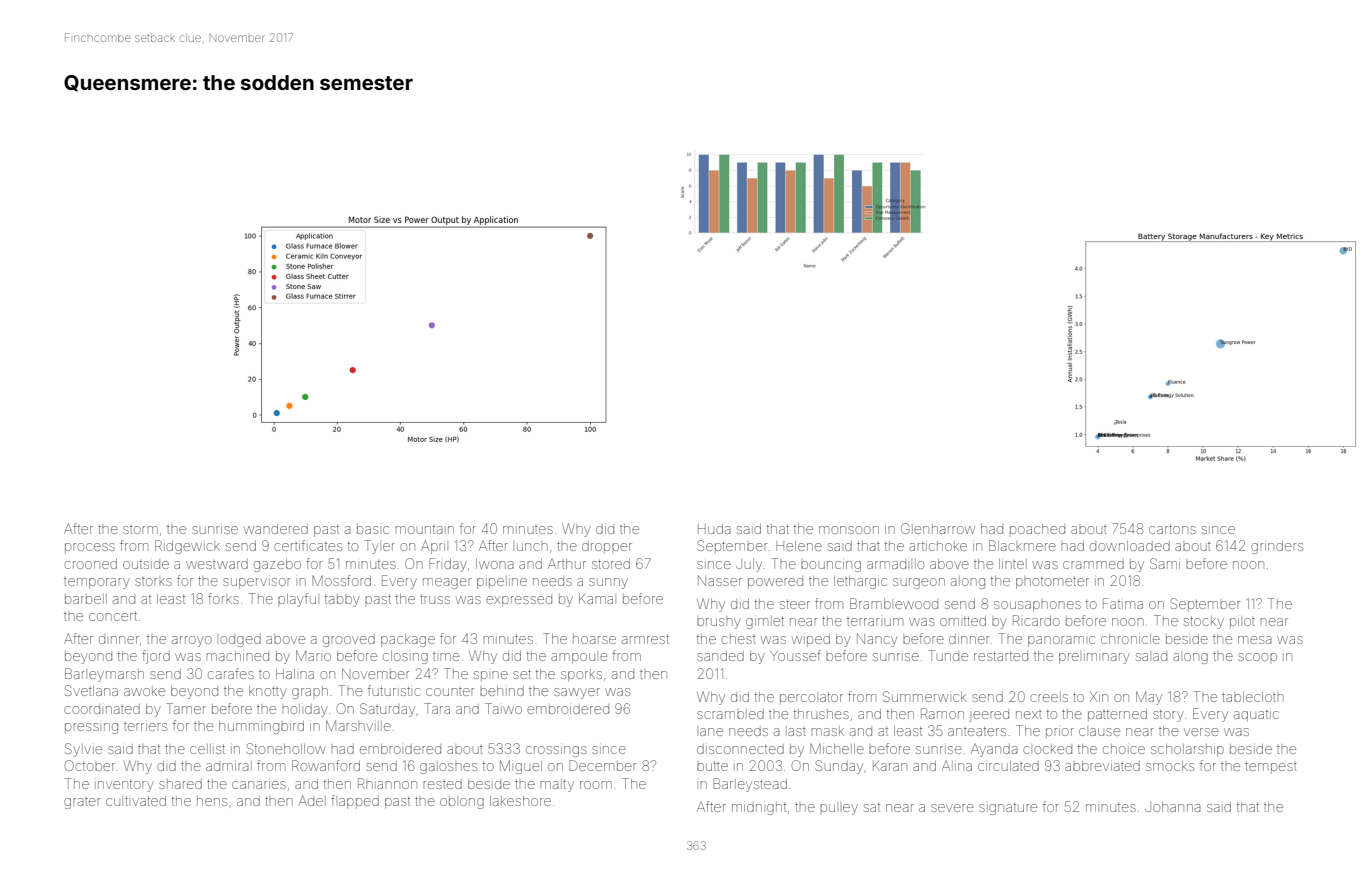  Describe the element at coordinates (405, 657) in the page. I see `closing` at that location.
